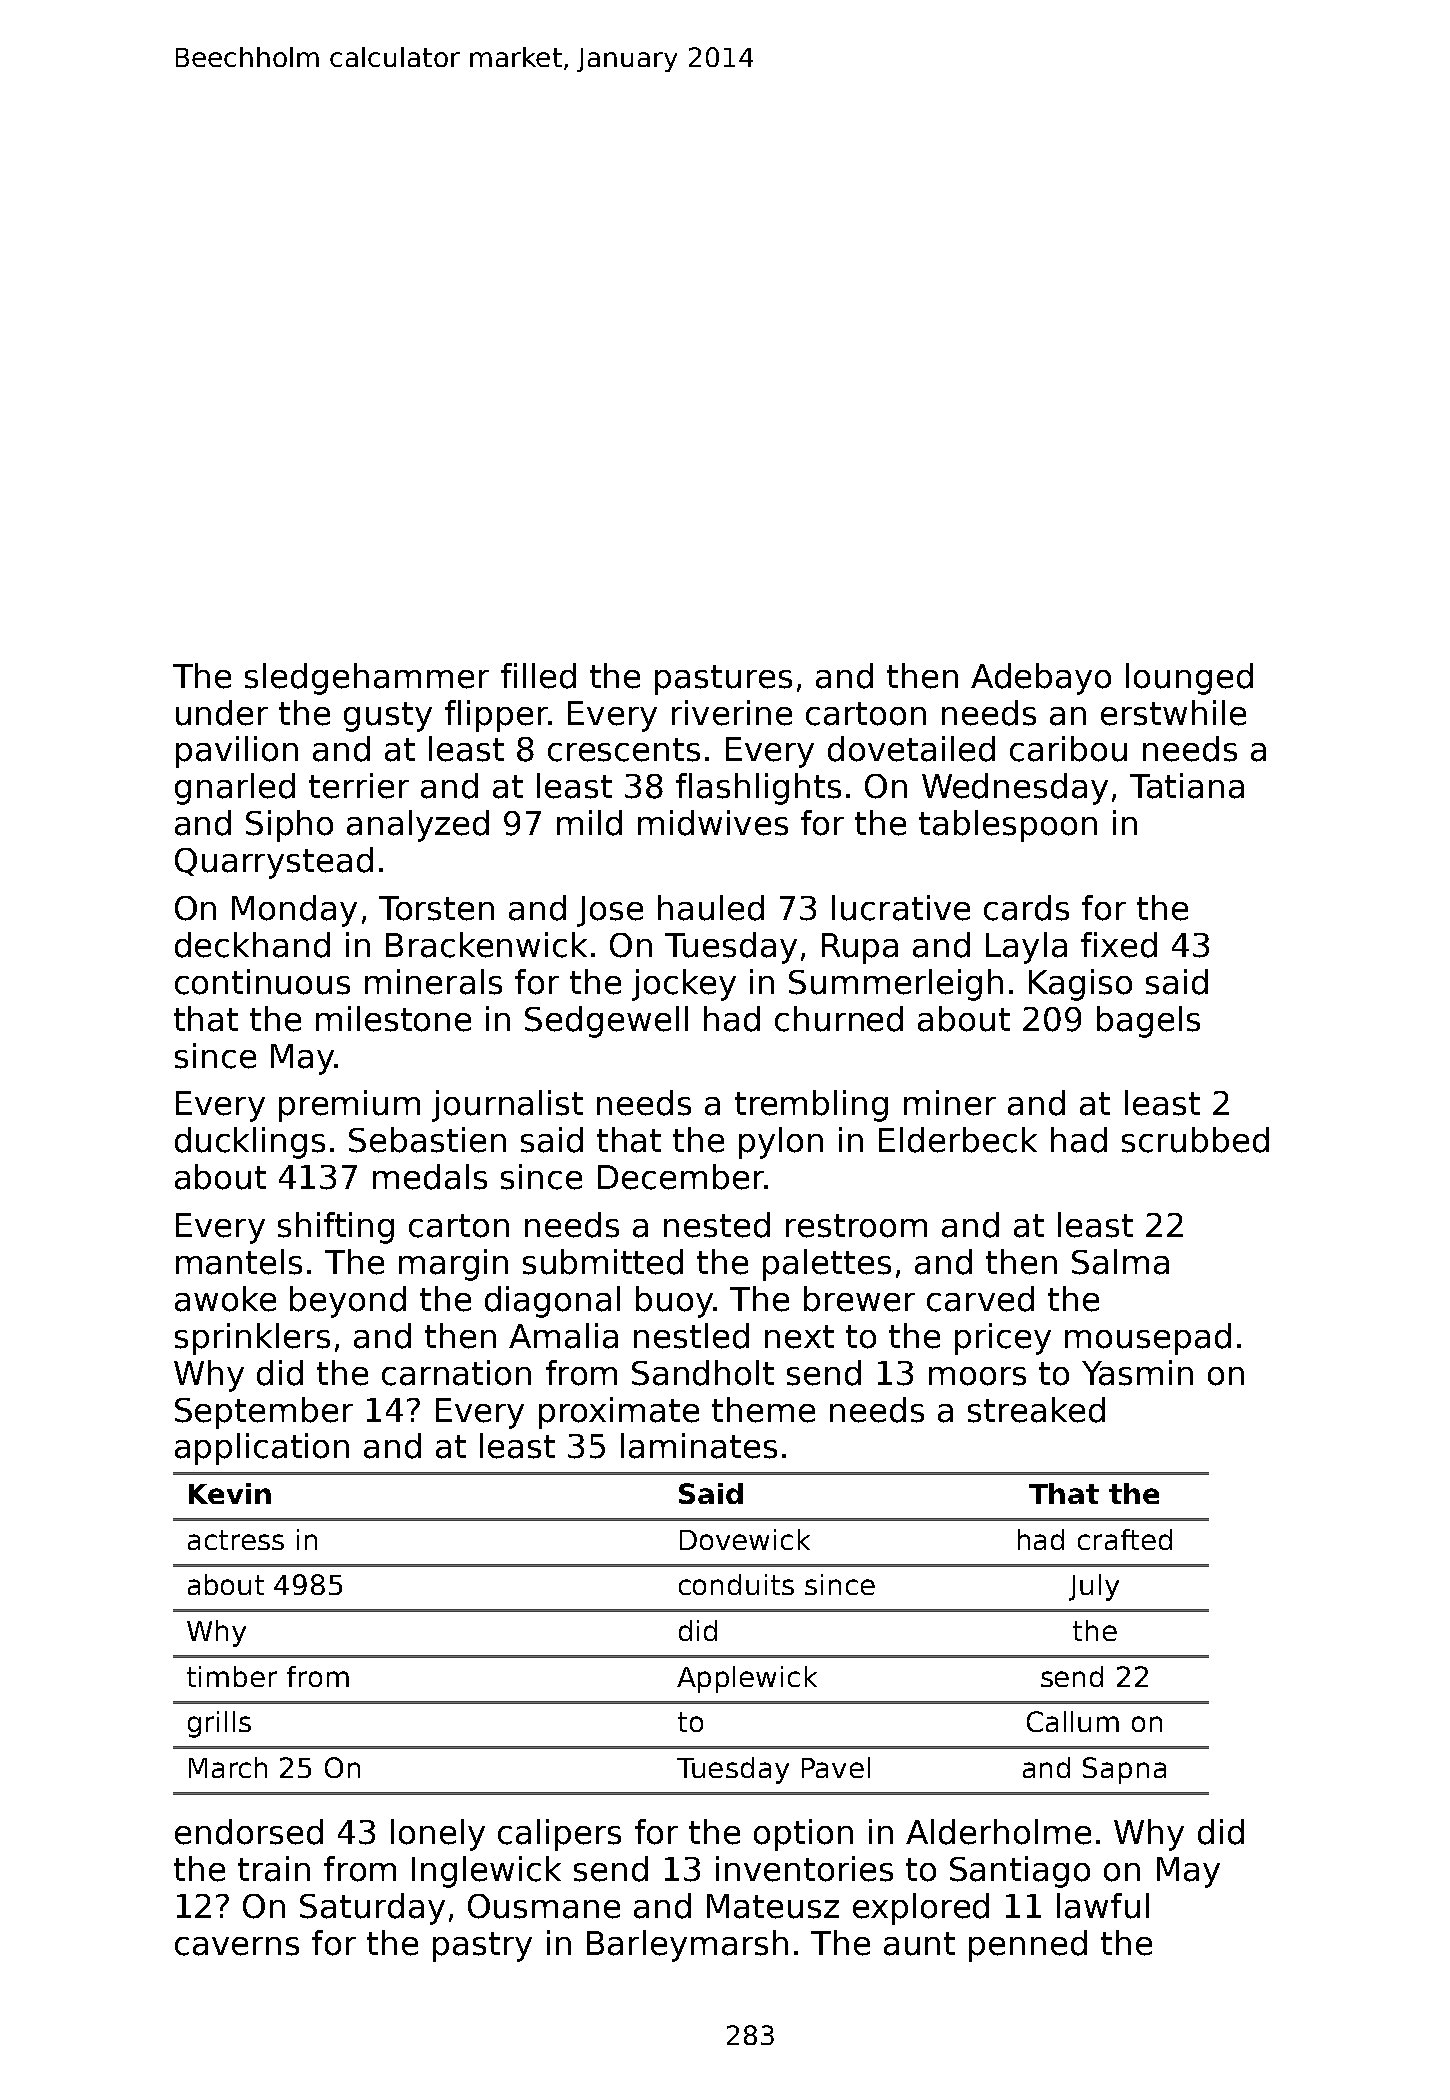  What do you see at coordinates (393, 1019) in the image?
I see `milestone` at bounding box center [393, 1019].
